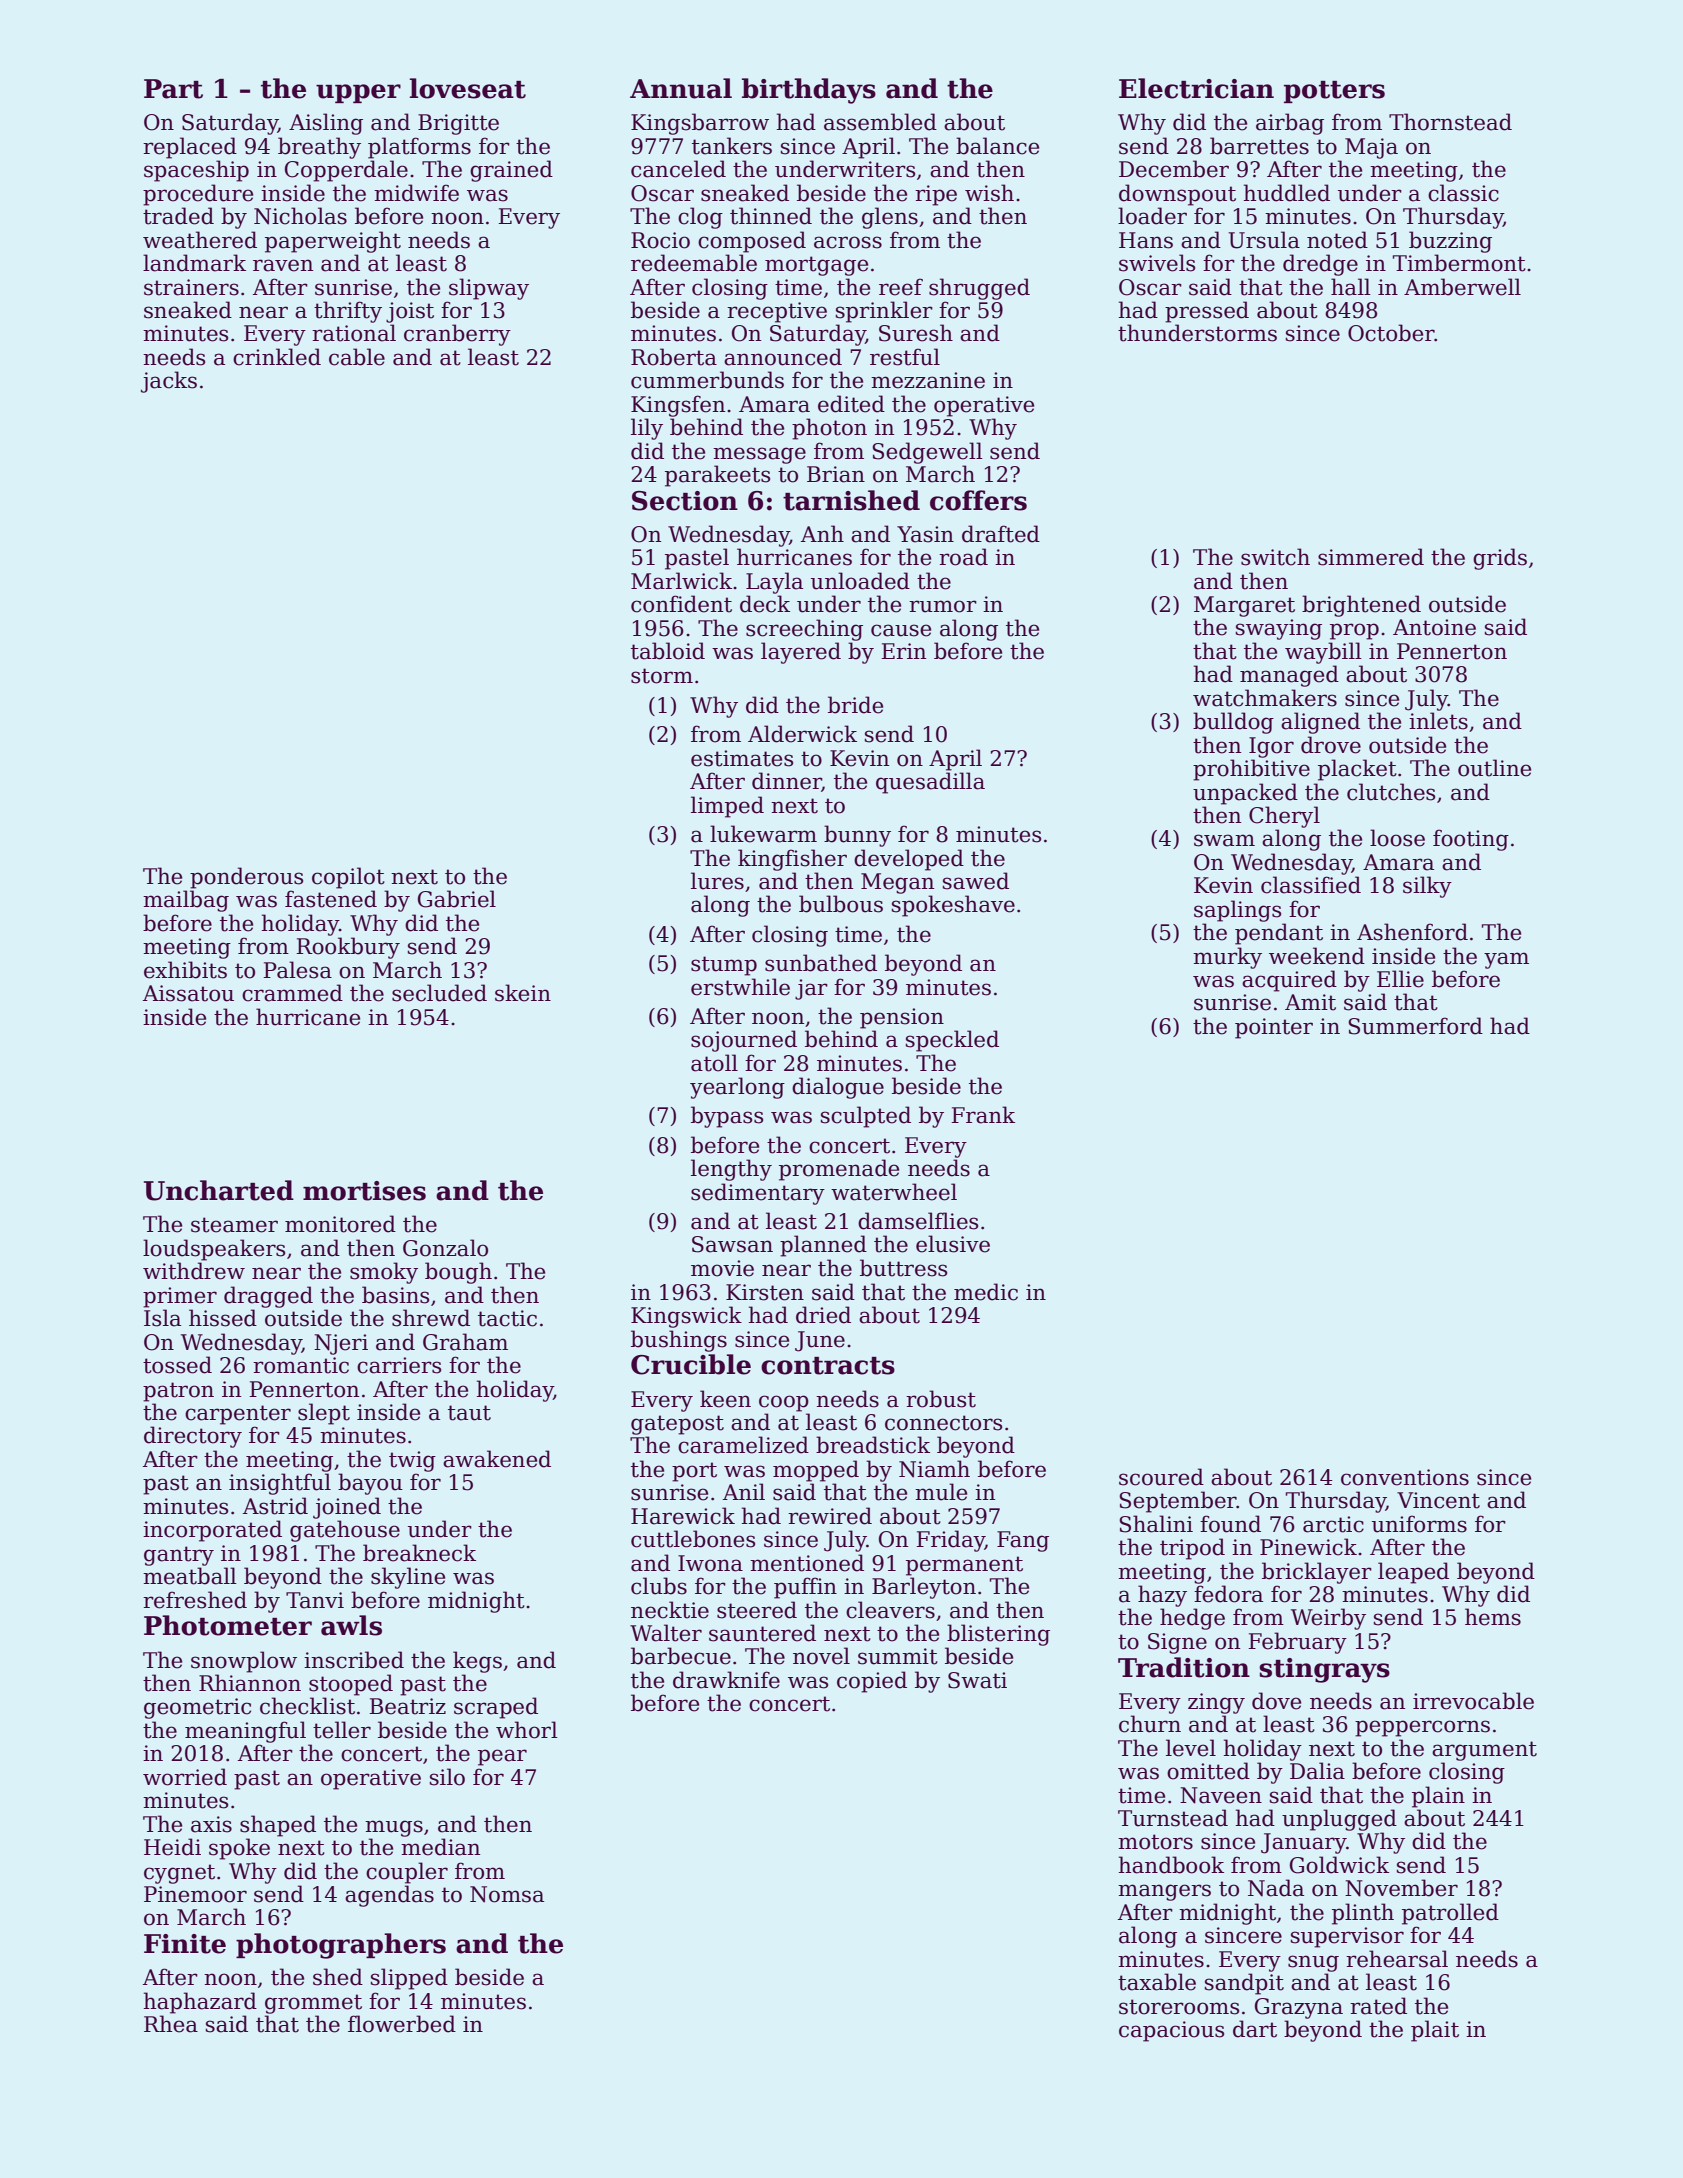 The width and height of the screenshot is (1683, 2178). What do you see at coordinates (1463, 193) in the screenshot?
I see `classic` at bounding box center [1463, 193].
